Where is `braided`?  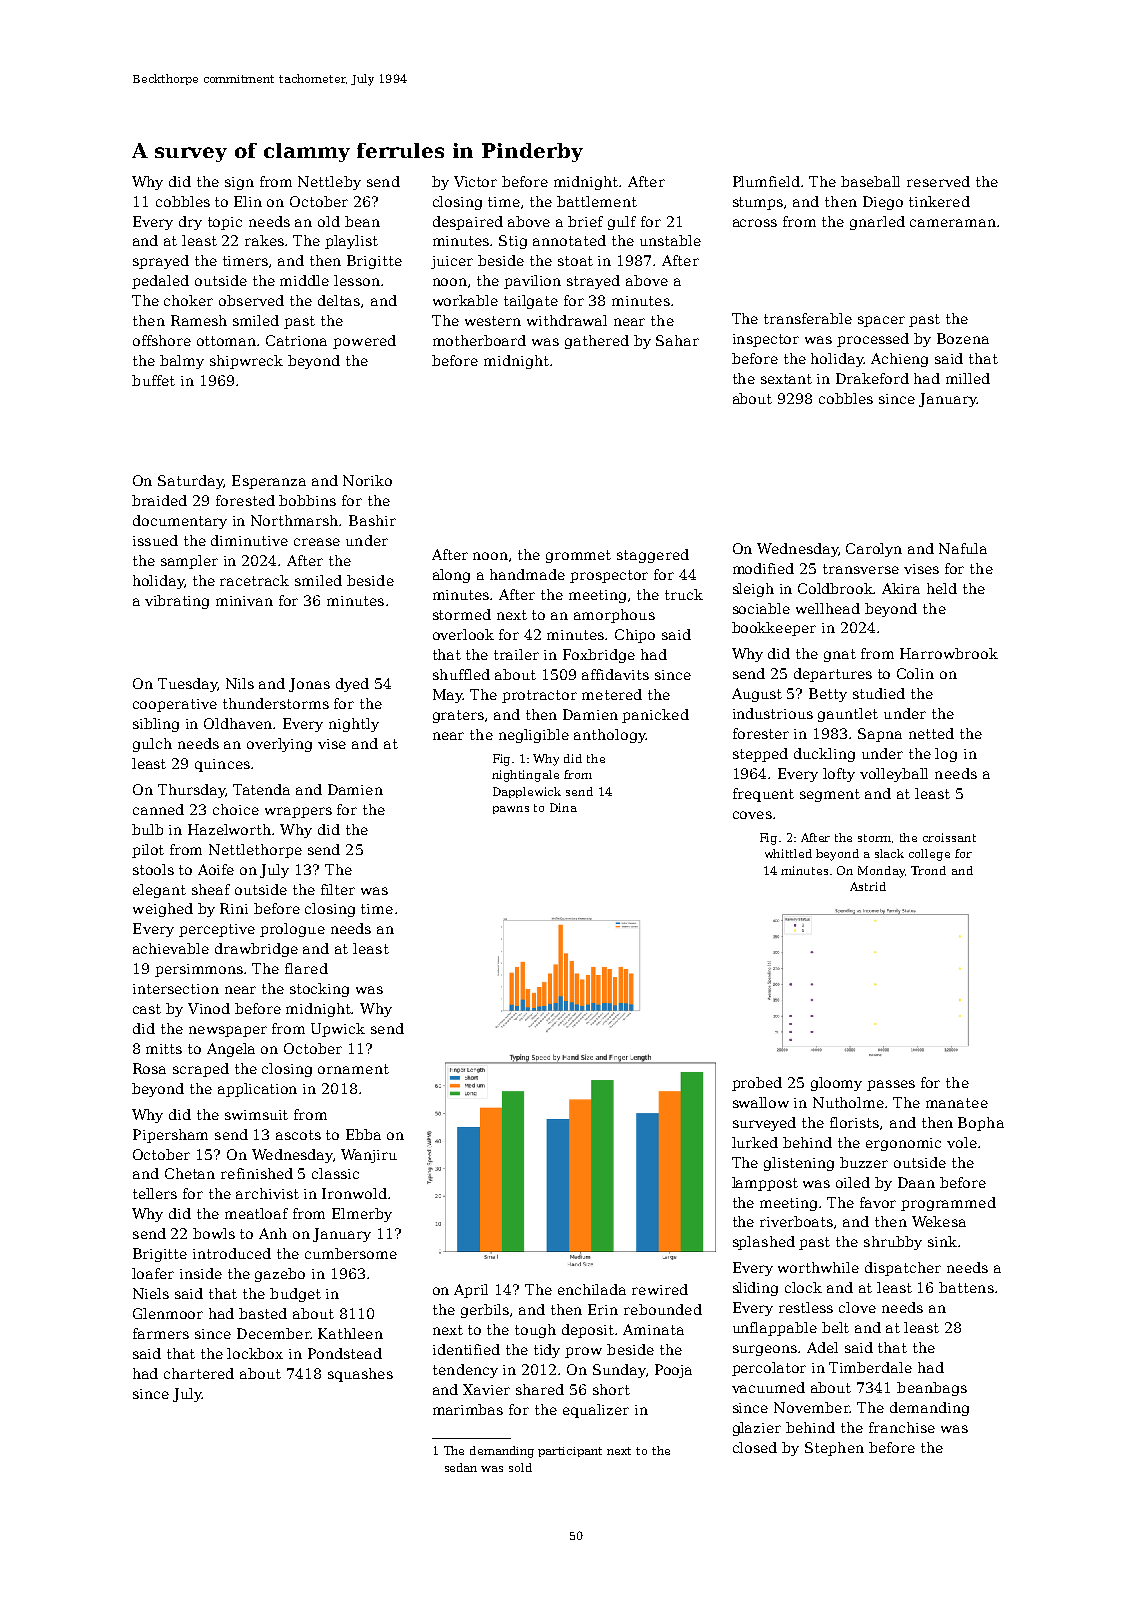 braided is located at coordinates (159, 500).
